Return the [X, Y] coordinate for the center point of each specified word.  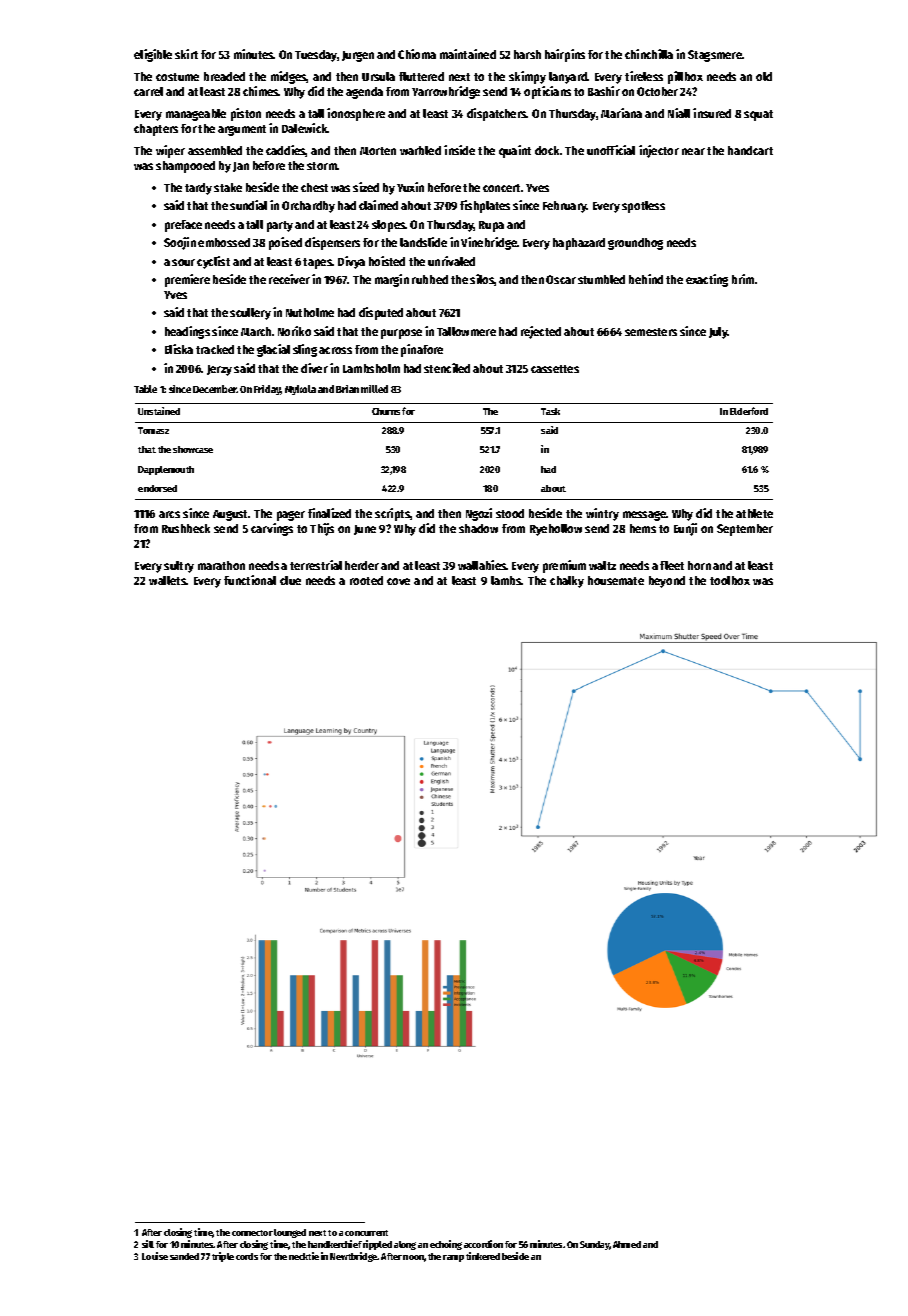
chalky [567, 582]
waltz [602, 565]
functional [250, 580]
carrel [148, 91]
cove [398, 581]
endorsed [157, 488]
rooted [366, 580]
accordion [483, 1244]
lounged [290, 1233]
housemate [616, 580]
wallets [168, 580]
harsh [527, 54]
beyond [667, 582]
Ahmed [627, 1244]
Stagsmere [715, 56]
